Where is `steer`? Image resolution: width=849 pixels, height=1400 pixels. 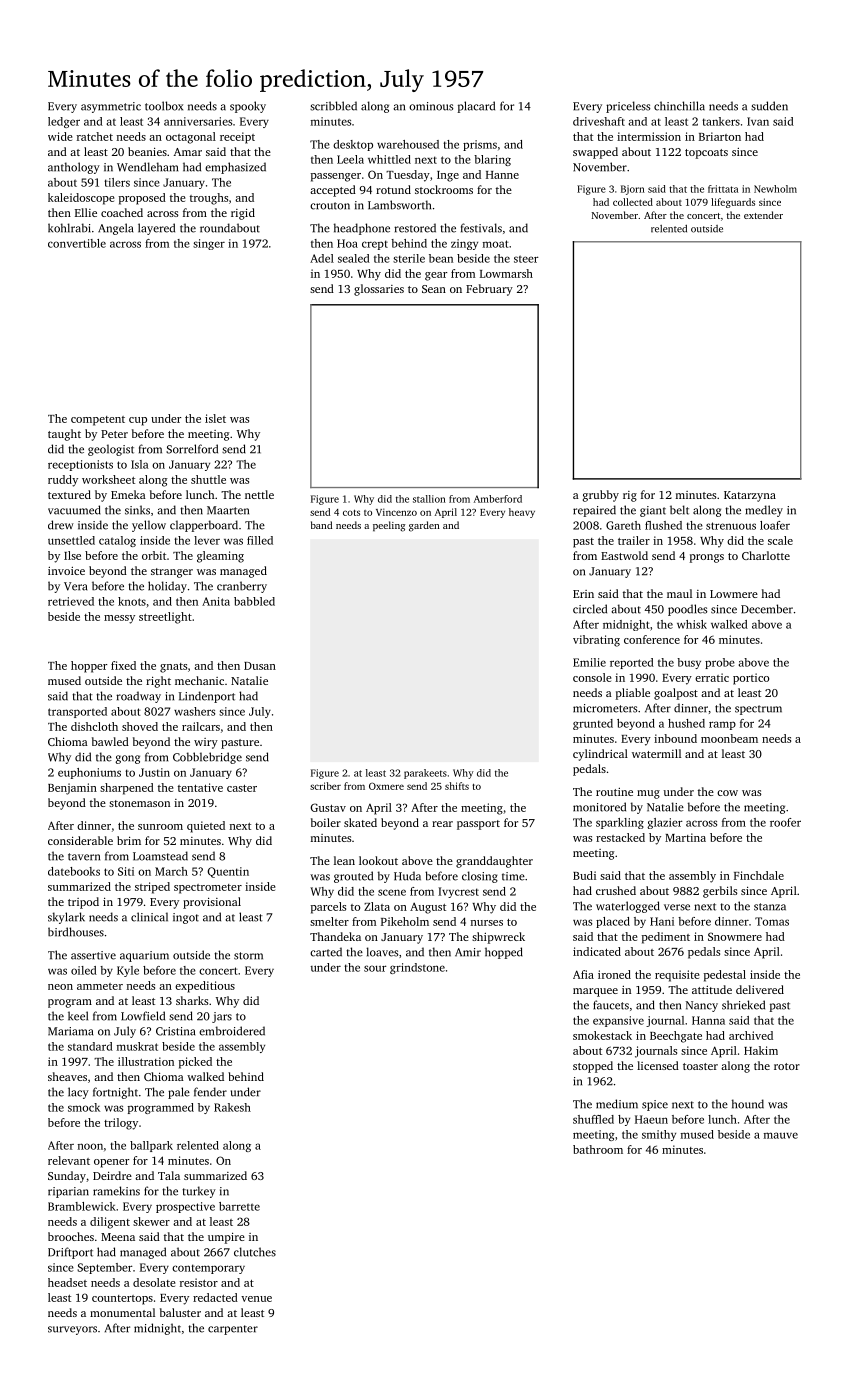 steer is located at coordinates (526, 259).
